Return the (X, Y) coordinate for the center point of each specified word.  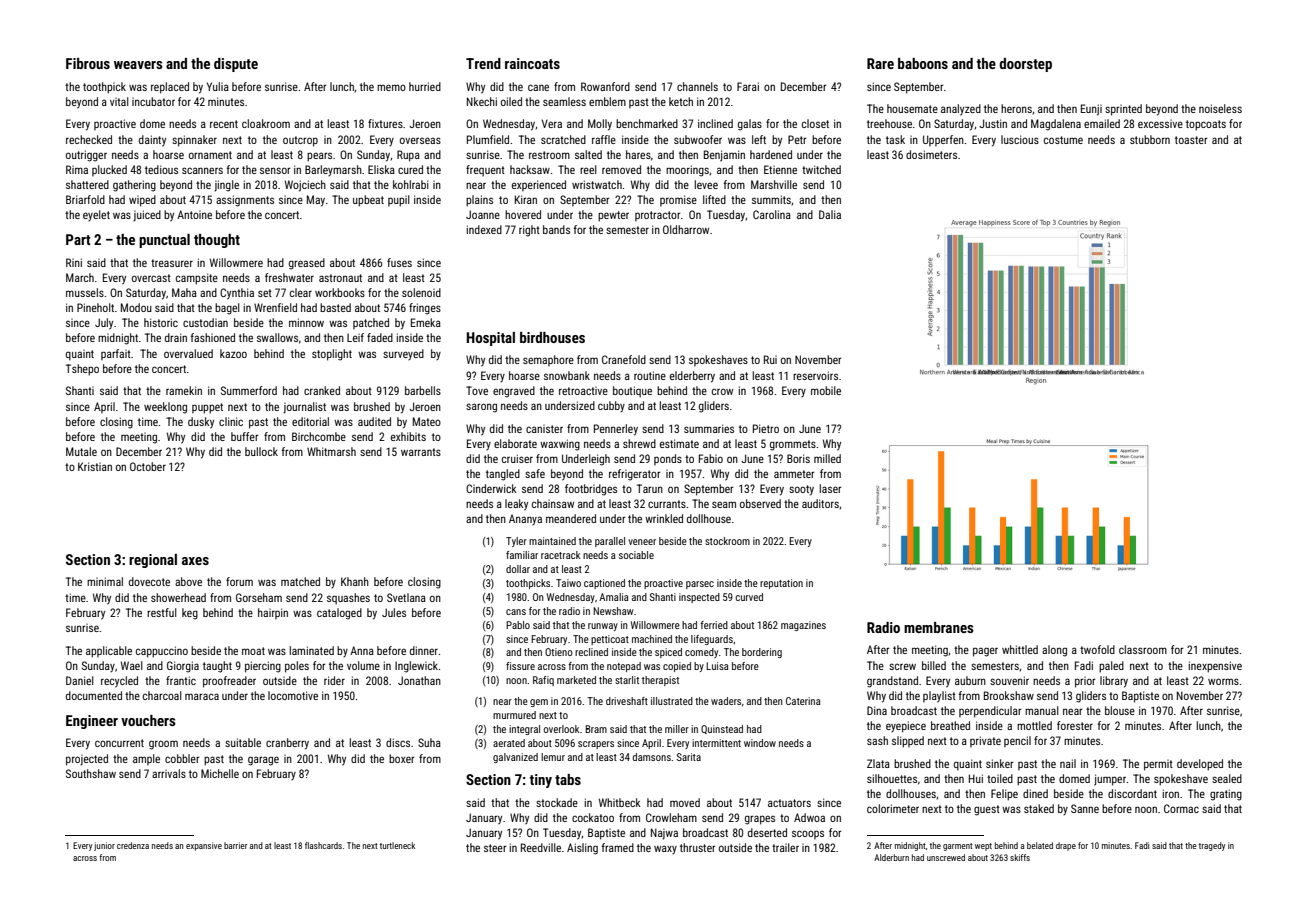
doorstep (1025, 65)
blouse (1120, 710)
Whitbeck (620, 802)
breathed (950, 725)
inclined (715, 123)
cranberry (287, 744)
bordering (762, 653)
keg (190, 614)
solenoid (421, 292)
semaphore (548, 360)
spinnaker (194, 141)
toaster (1191, 140)
